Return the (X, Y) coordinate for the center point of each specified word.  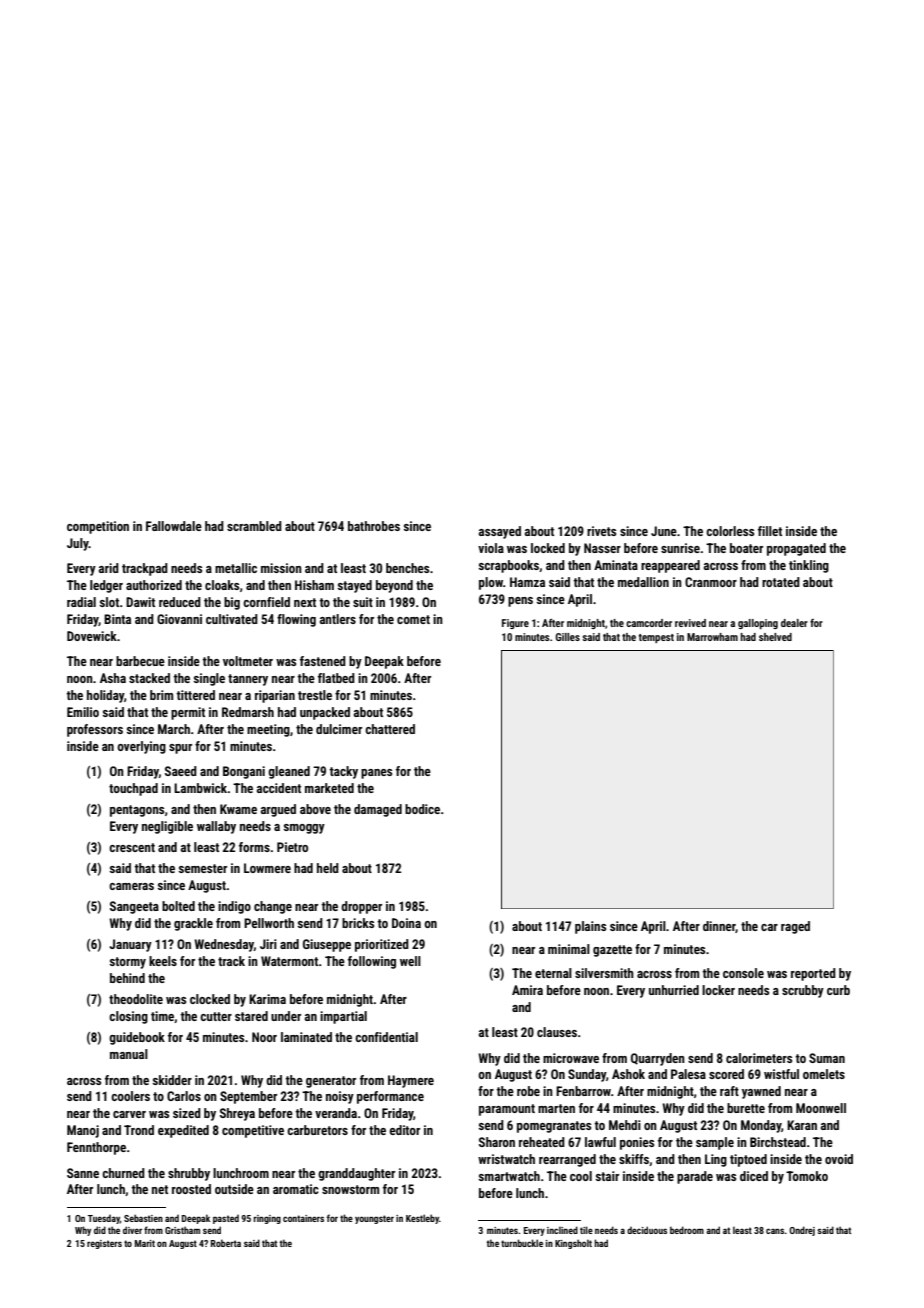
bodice (422, 809)
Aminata (616, 565)
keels (163, 961)
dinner (719, 927)
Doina (406, 923)
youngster (374, 1219)
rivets (601, 531)
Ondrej (802, 1231)
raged (795, 927)
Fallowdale (174, 526)
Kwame (238, 809)
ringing (267, 1219)
